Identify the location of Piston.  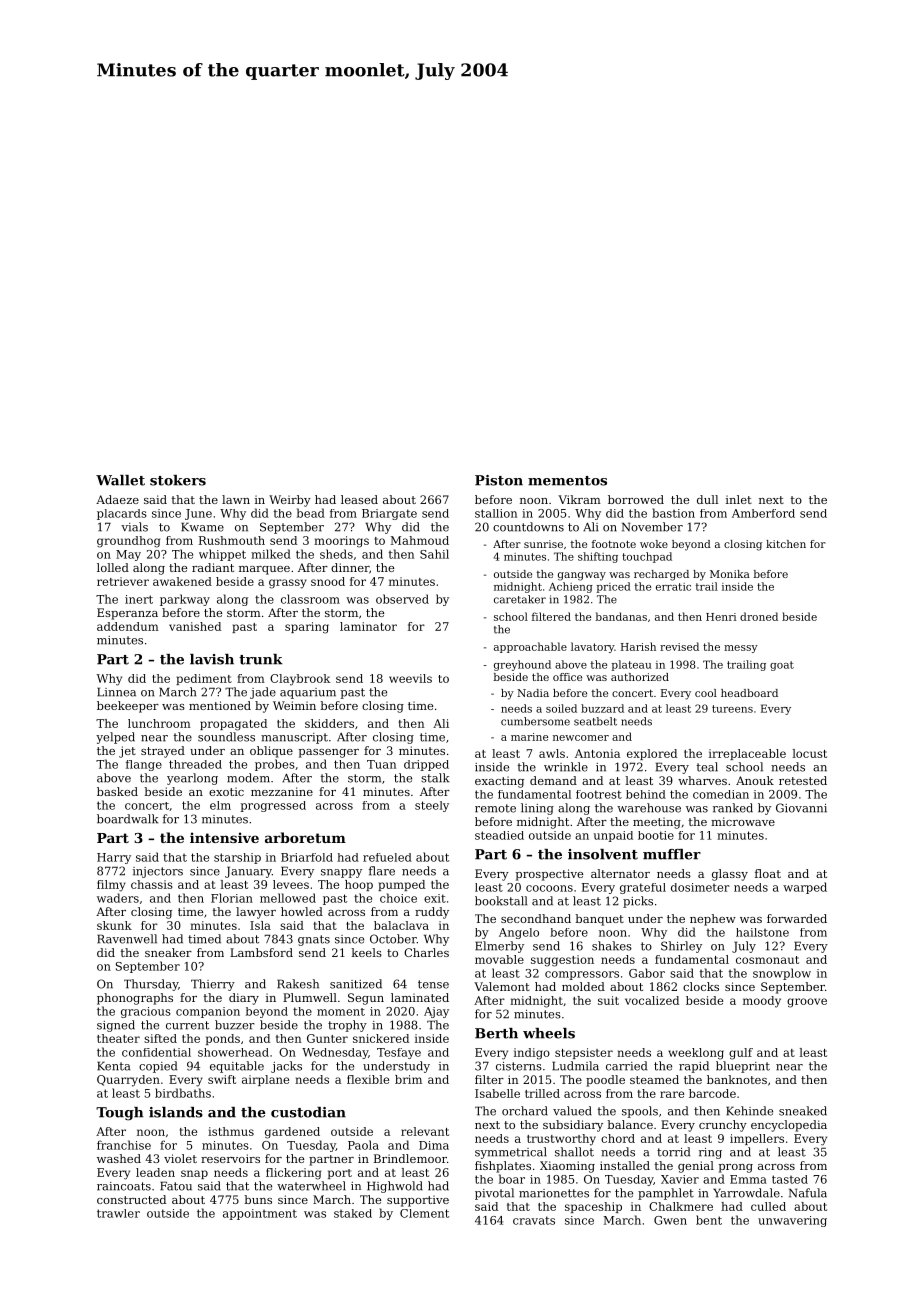
(499, 480).
